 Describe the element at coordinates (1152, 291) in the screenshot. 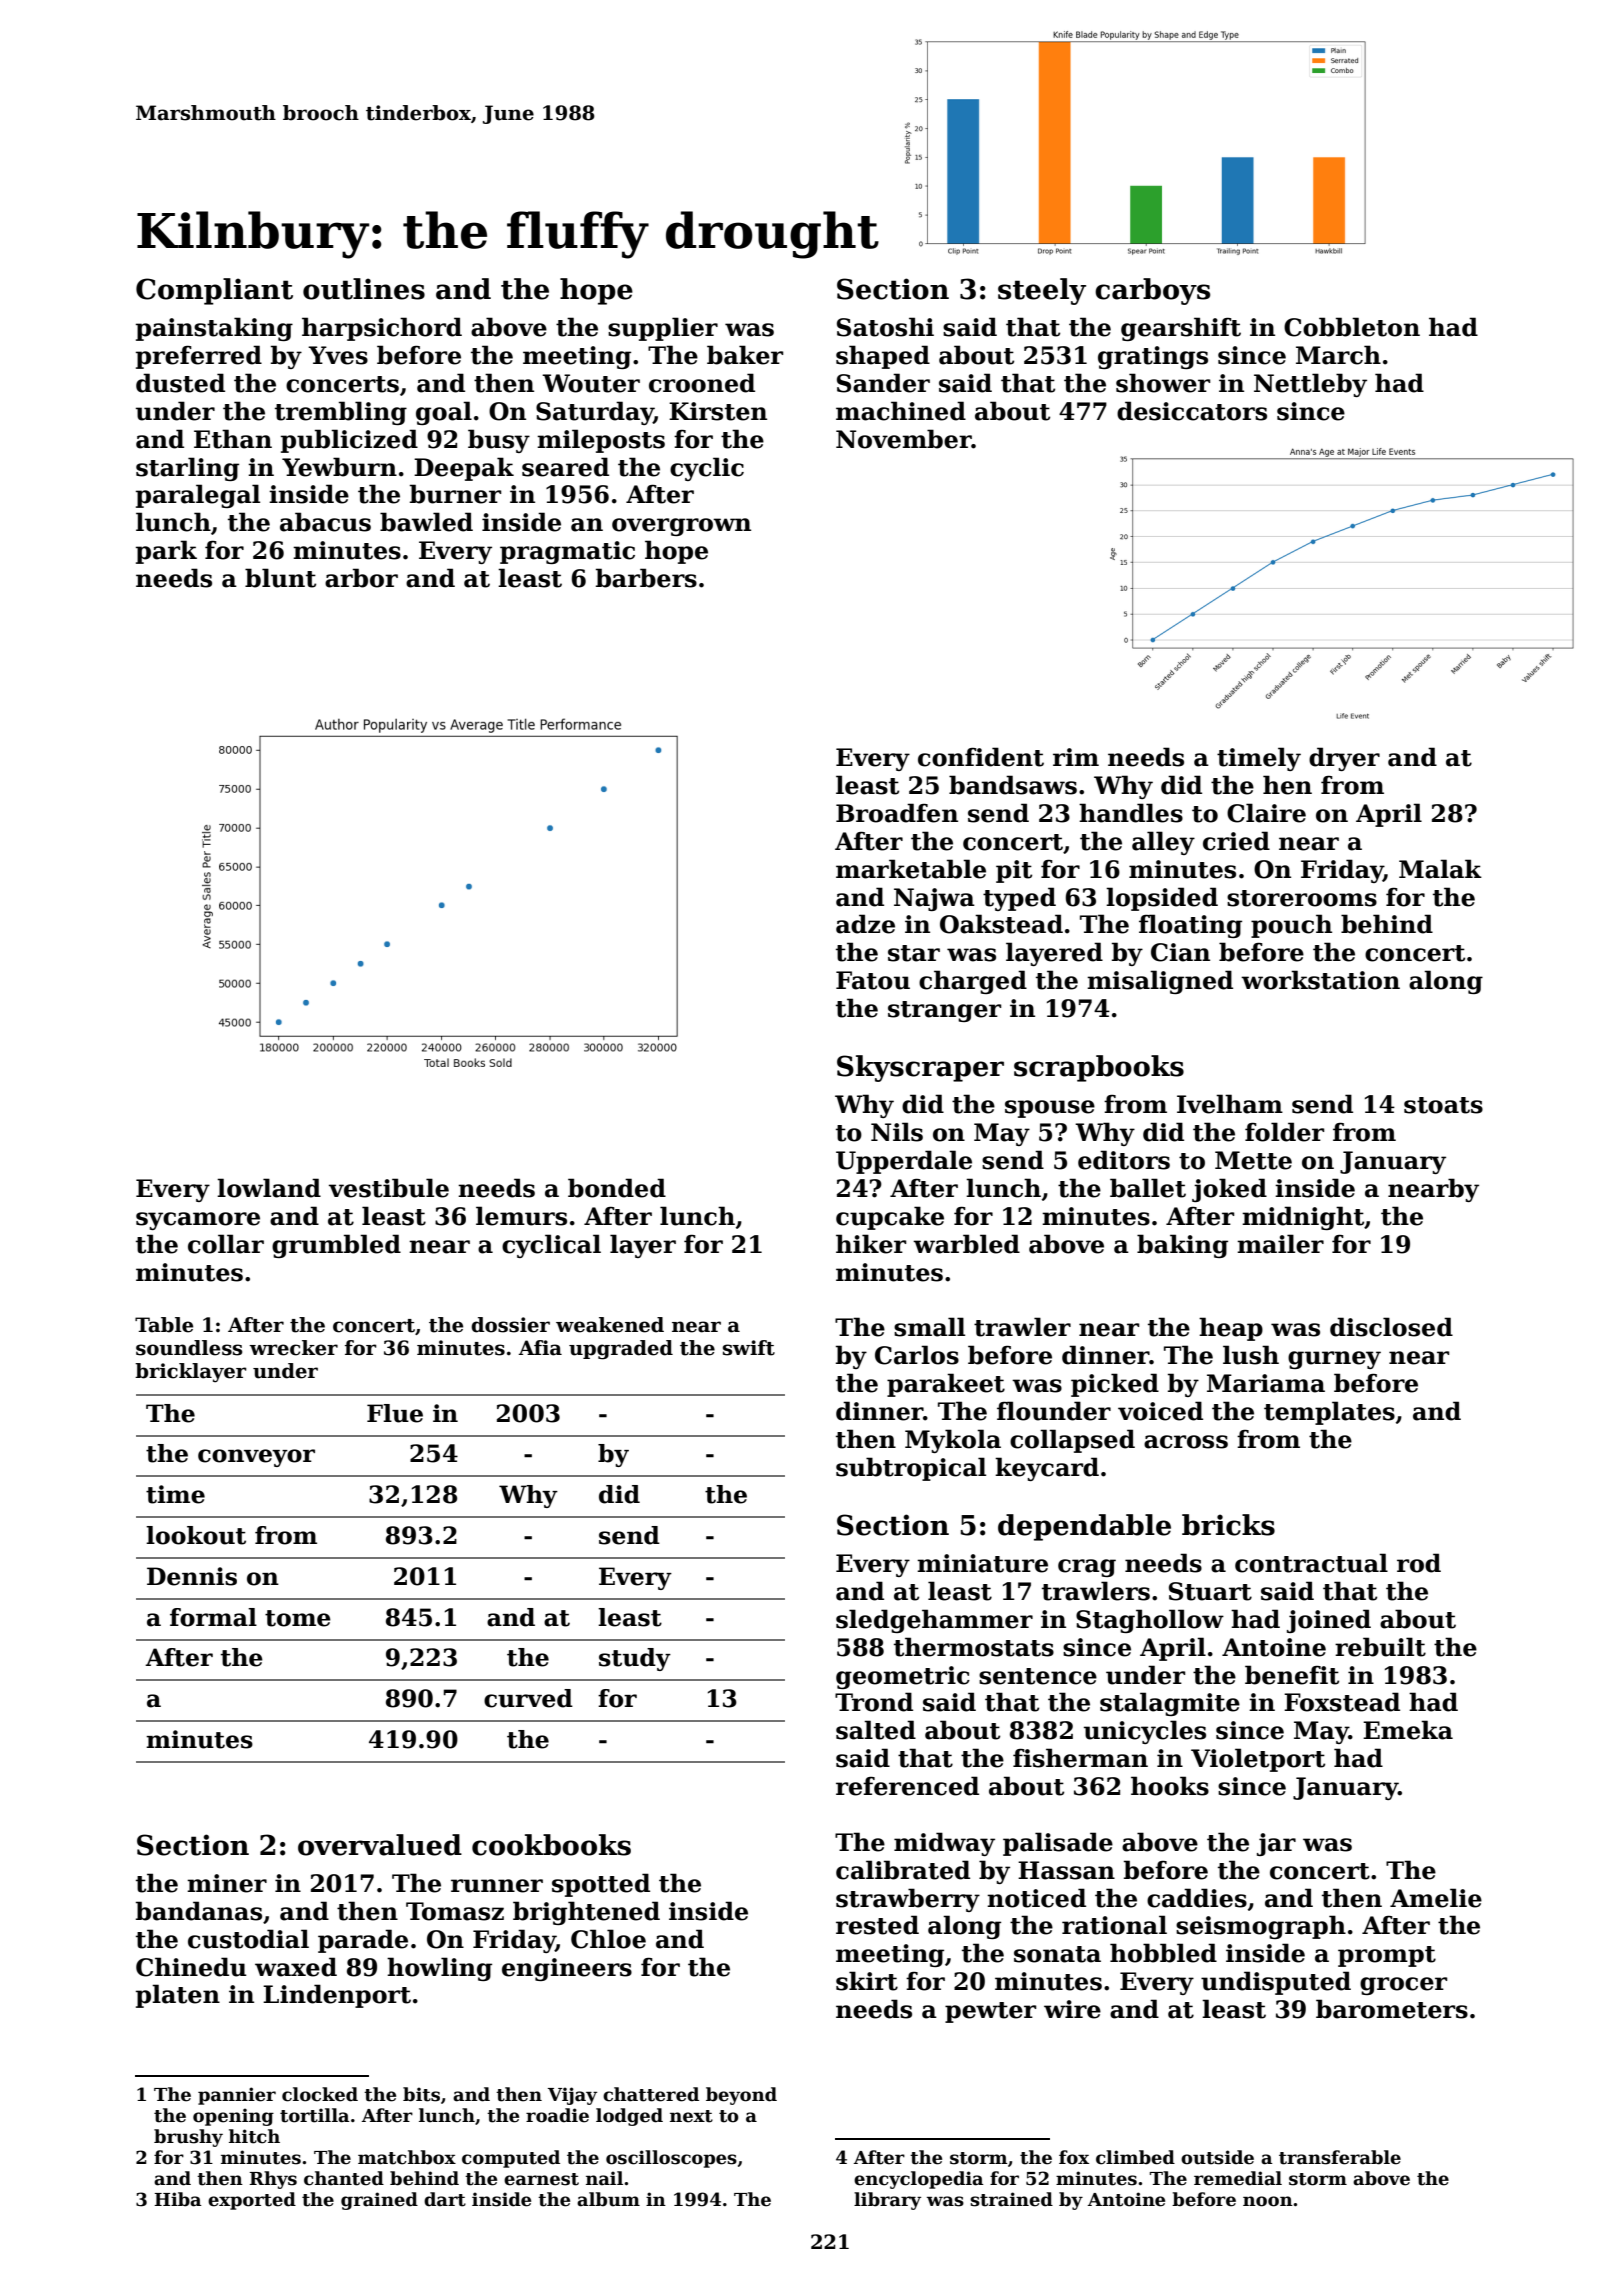

I see `carboys` at that location.
